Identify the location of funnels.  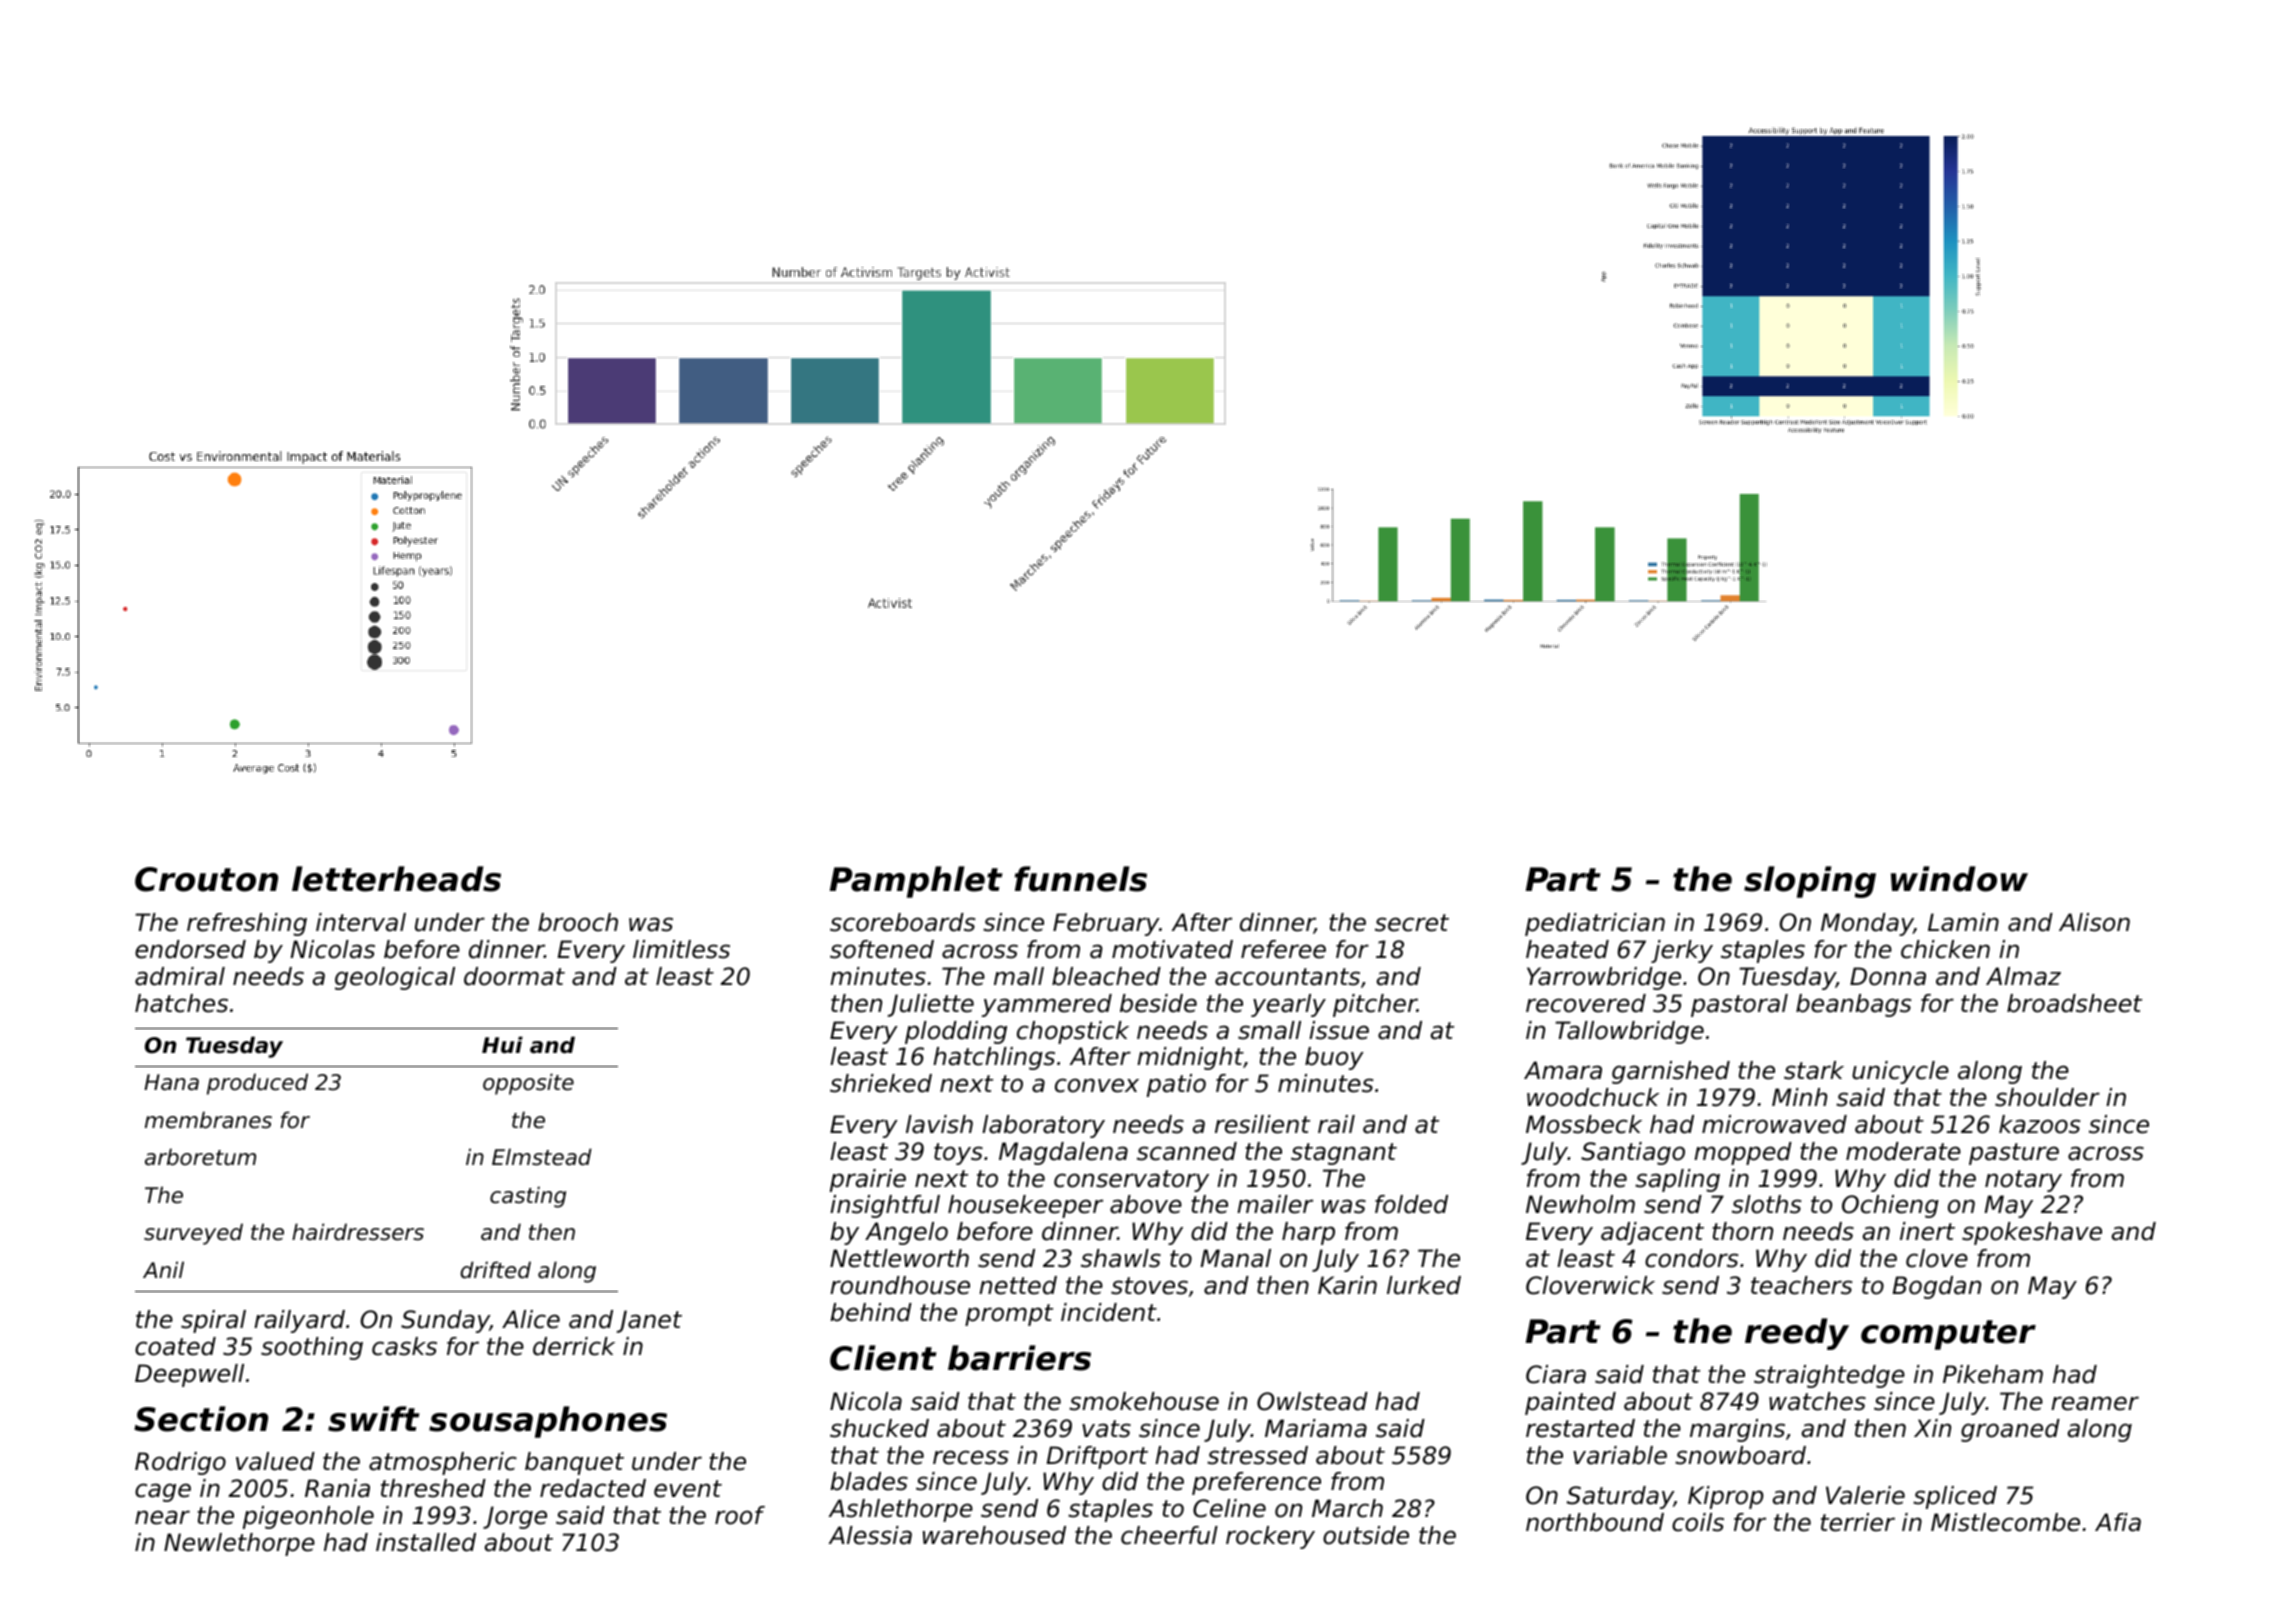
(1081, 879).
